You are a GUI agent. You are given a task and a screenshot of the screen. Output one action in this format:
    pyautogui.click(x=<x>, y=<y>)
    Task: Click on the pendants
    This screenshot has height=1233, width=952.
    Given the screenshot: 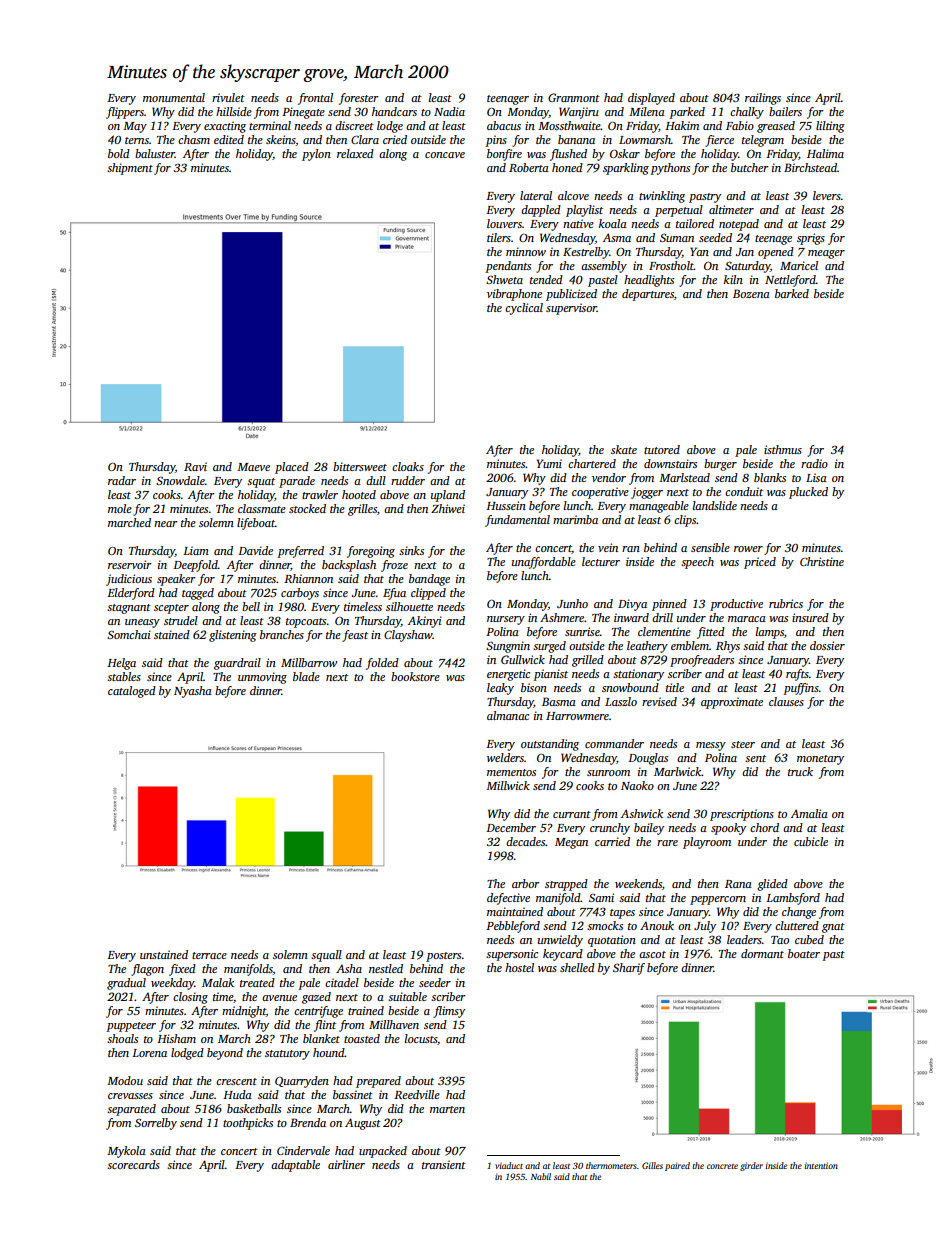 What is the action you would take?
    pyautogui.click(x=508, y=267)
